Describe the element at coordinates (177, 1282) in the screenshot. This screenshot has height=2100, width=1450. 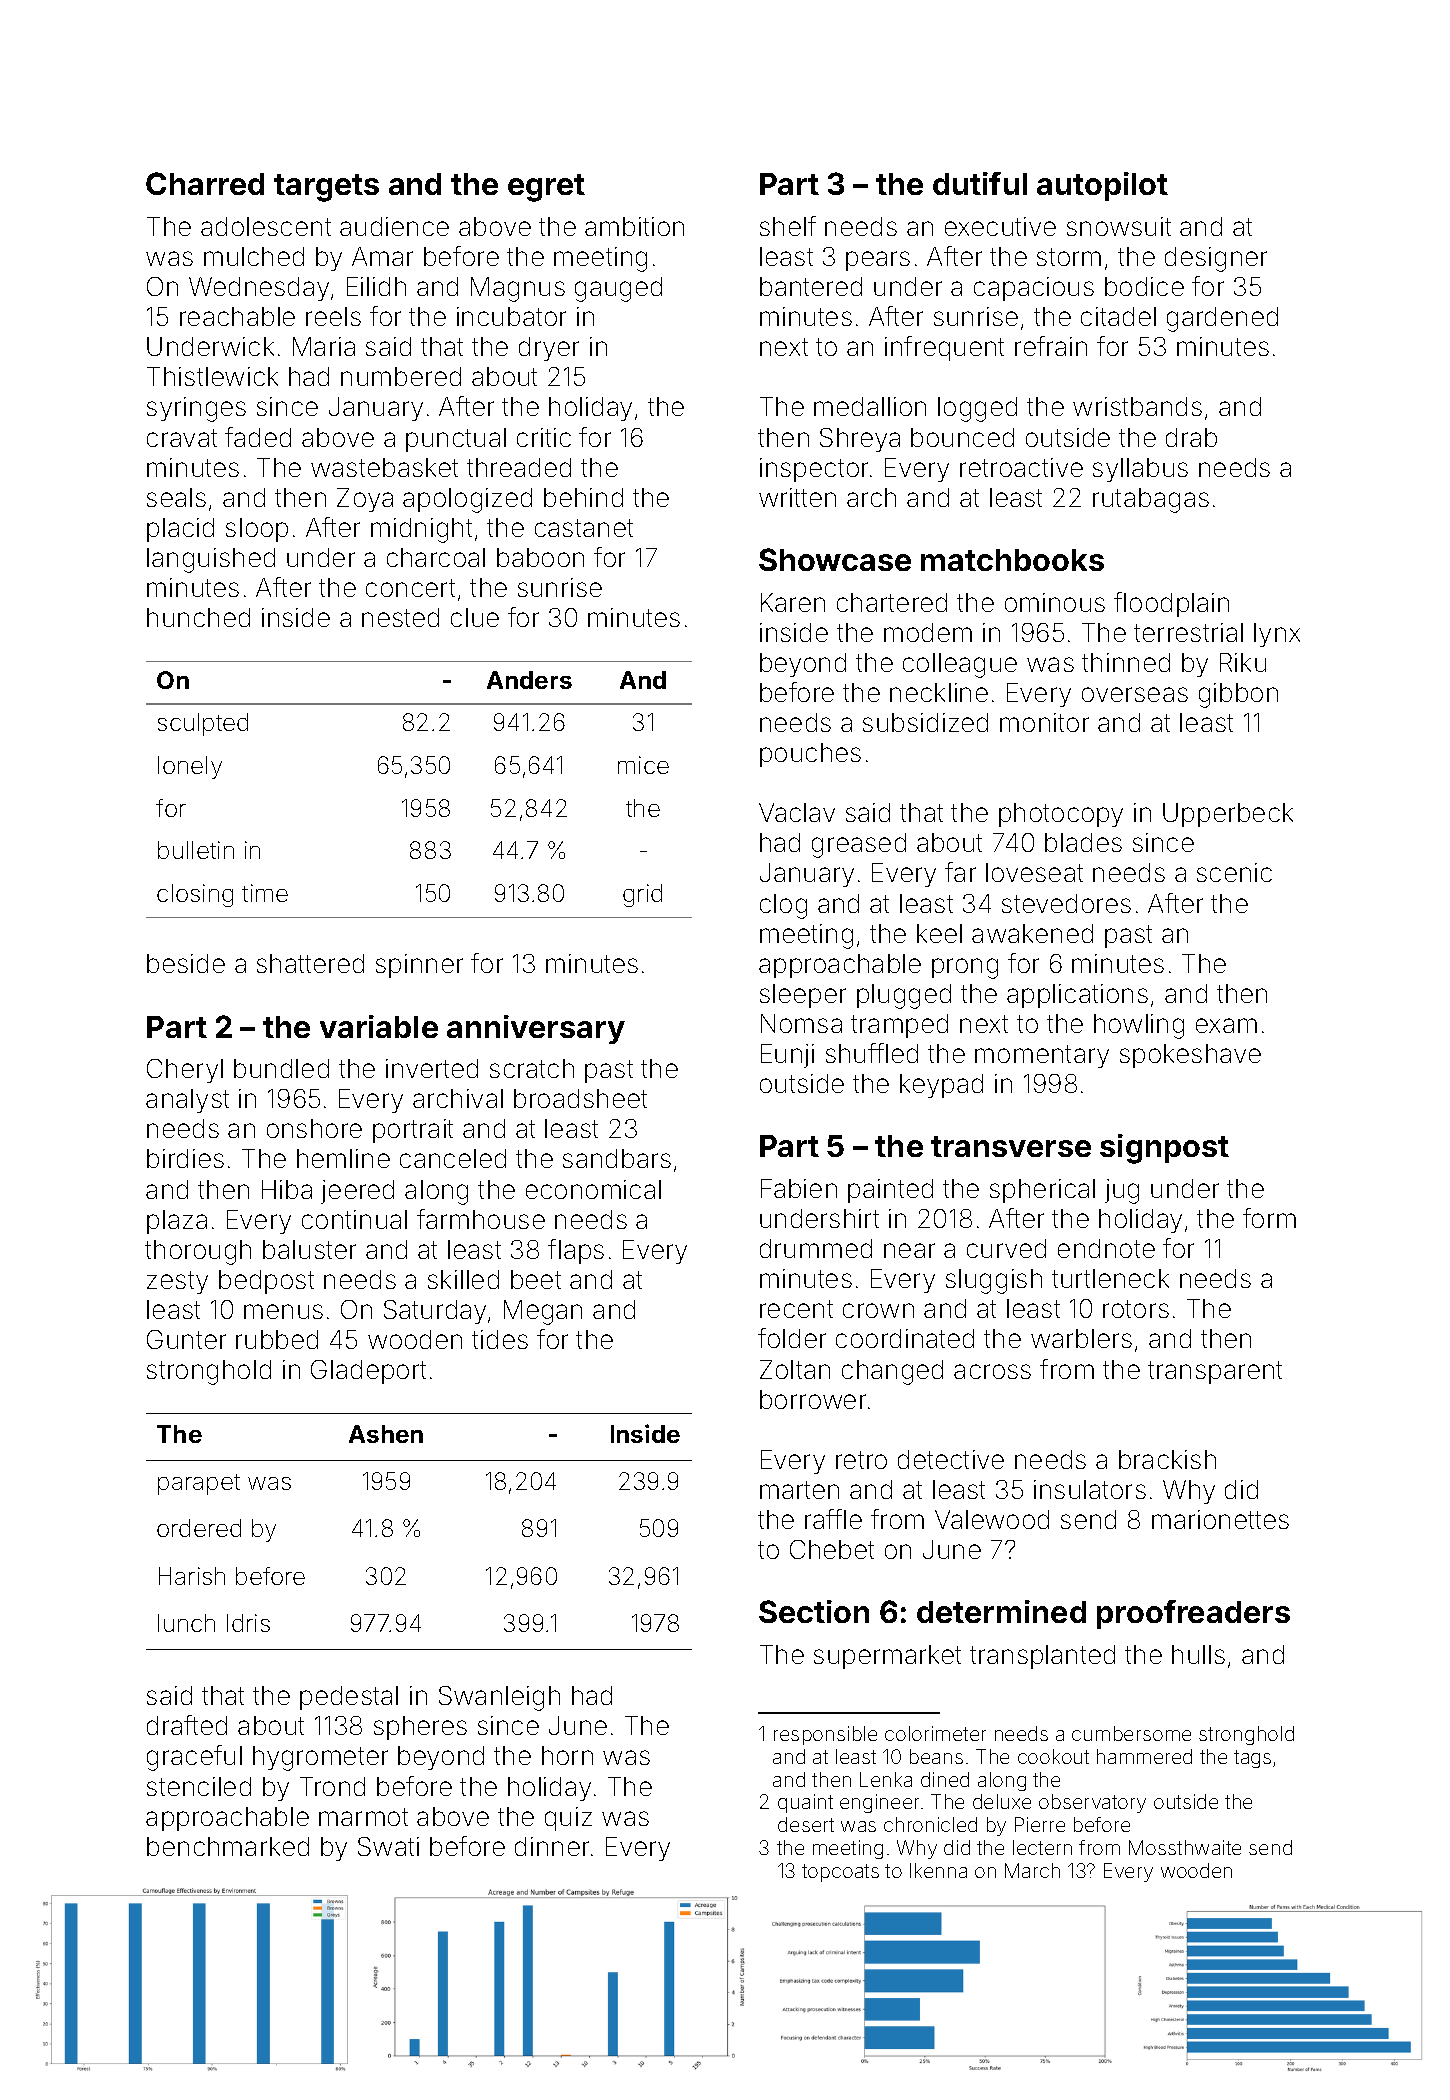
I see `zesty` at that location.
